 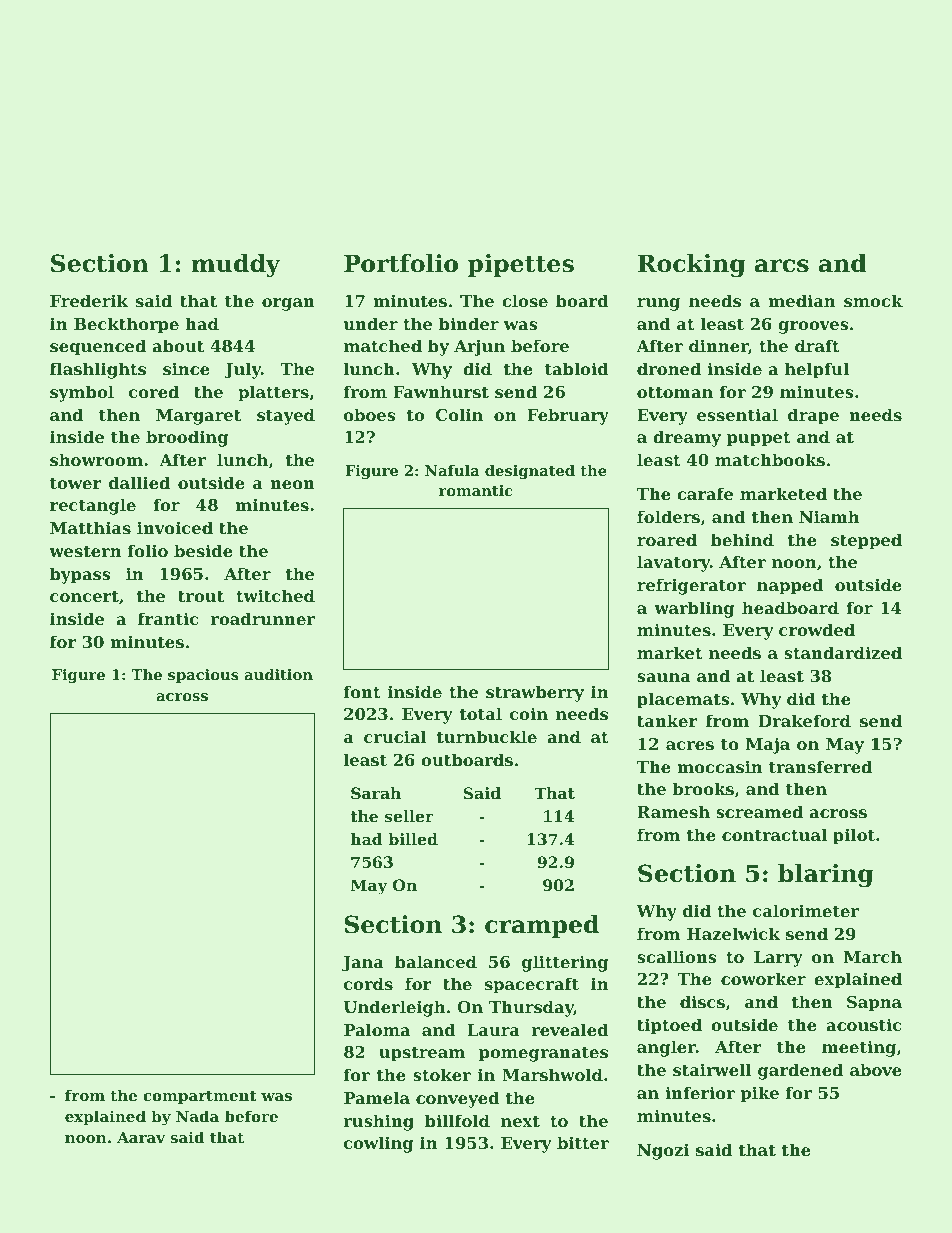 I want to click on billed, so click(x=413, y=839).
